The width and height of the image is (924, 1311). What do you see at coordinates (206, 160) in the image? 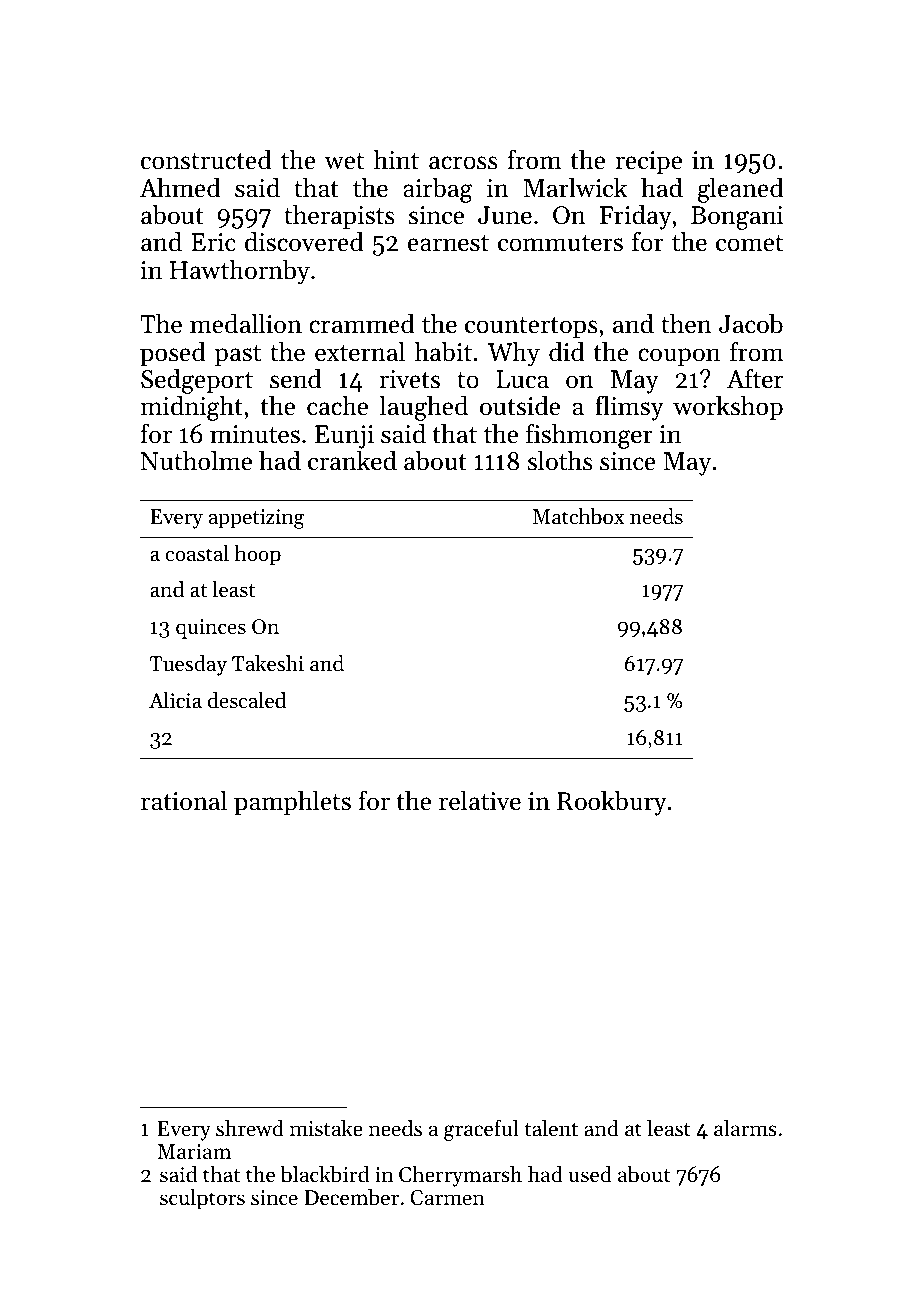
I see `constructed` at bounding box center [206, 160].
